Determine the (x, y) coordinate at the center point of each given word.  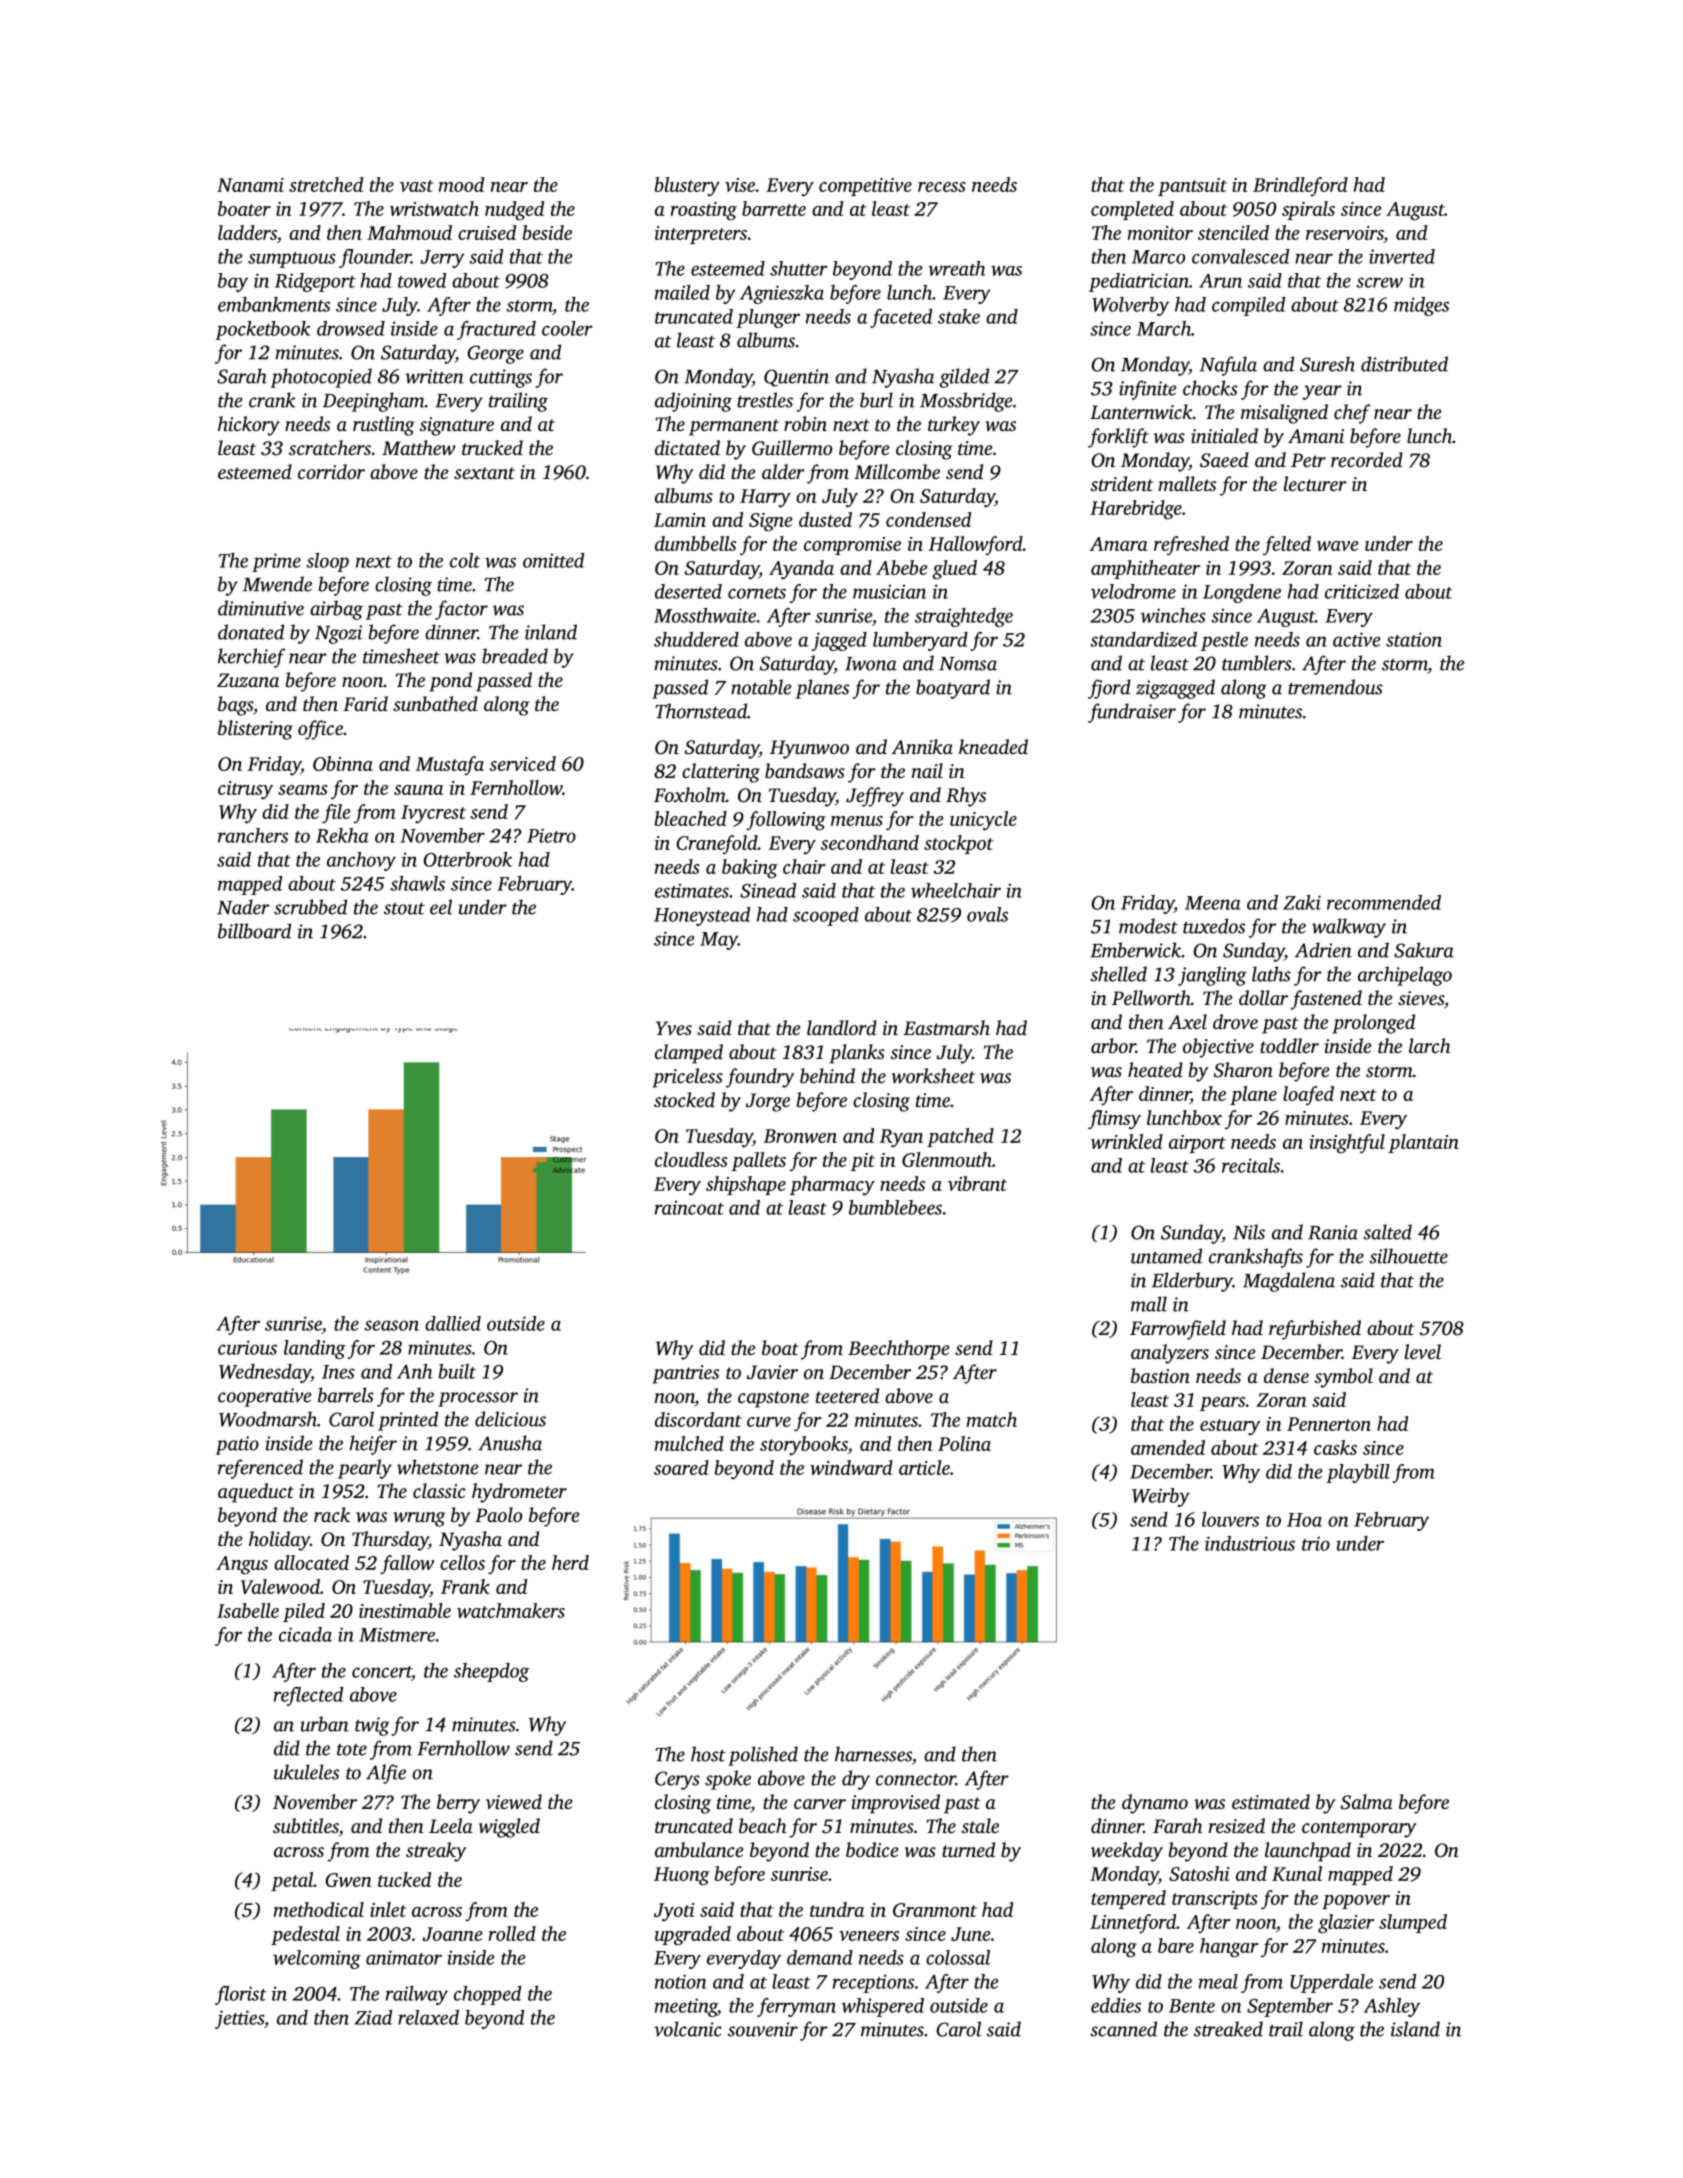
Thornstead (701, 711)
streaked (1228, 2029)
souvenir (763, 2029)
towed (422, 280)
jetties (239, 2019)
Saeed (1224, 460)
